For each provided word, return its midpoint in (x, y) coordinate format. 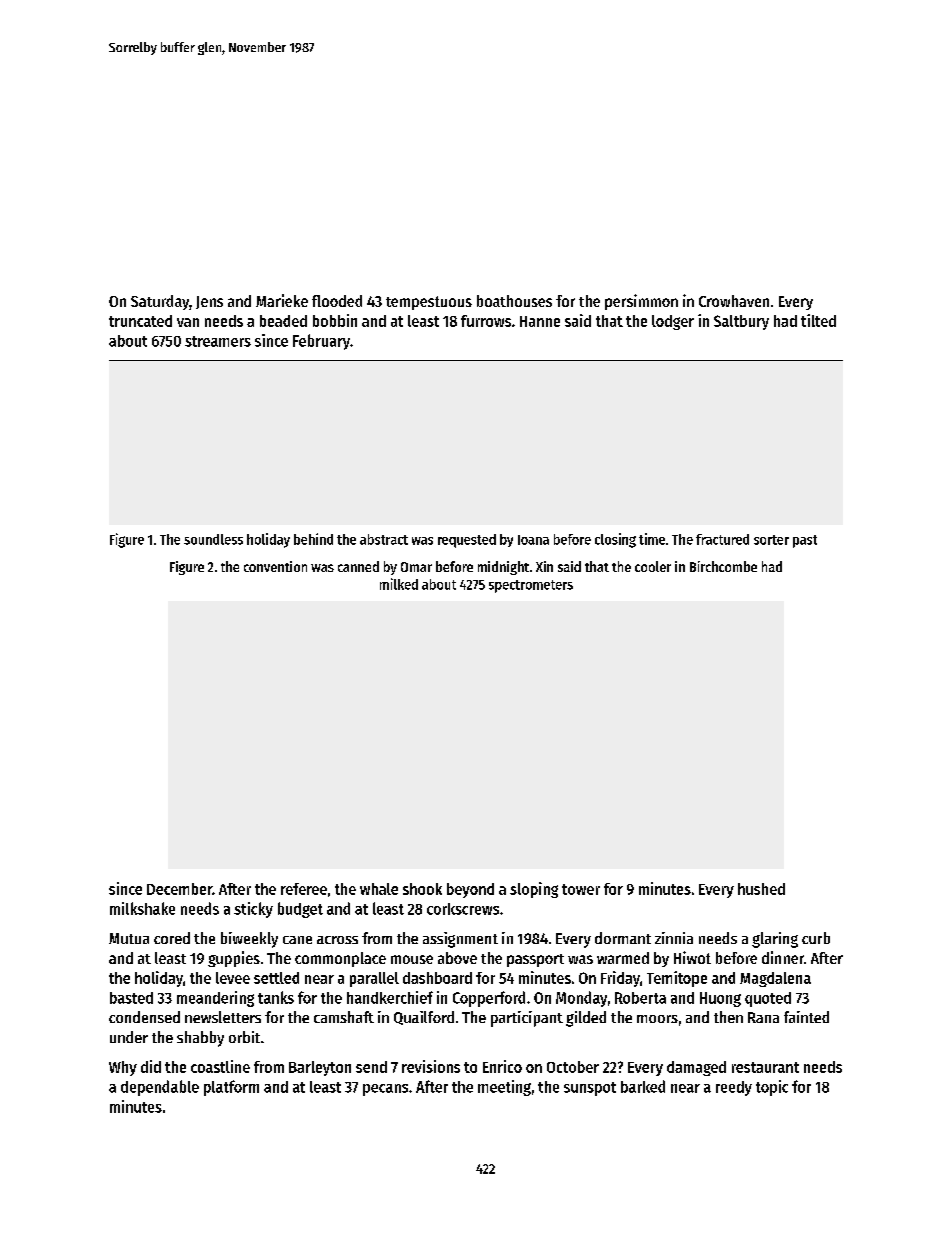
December (179, 889)
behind (313, 539)
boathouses (514, 301)
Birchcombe (723, 566)
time (652, 539)
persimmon (641, 302)
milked (399, 584)
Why (123, 1068)
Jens (209, 302)
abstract (384, 539)
